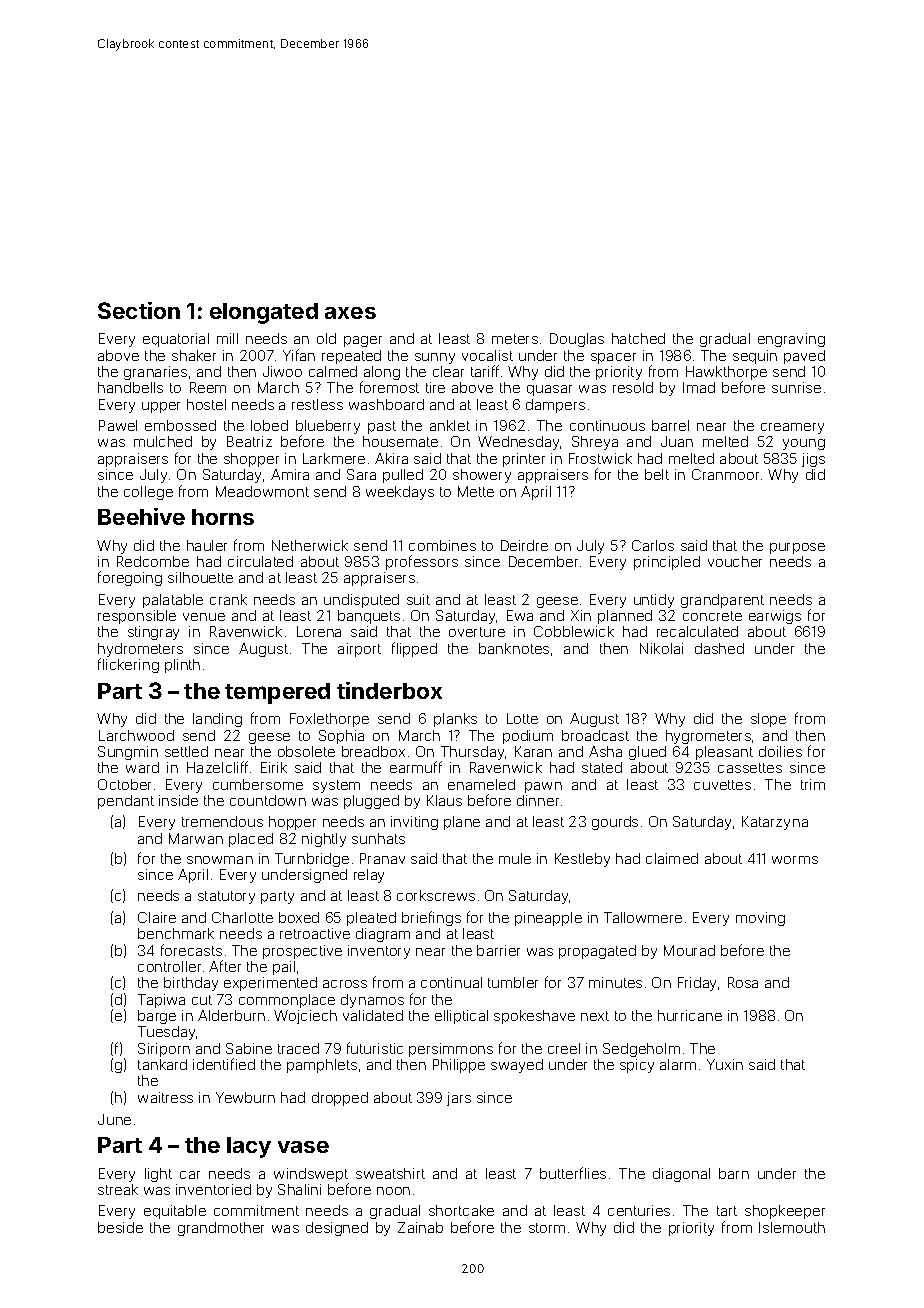 The width and height of the screenshot is (924, 1308). Describe the element at coordinates (657, 474) in the screenshot. I see `belt` at that location.
